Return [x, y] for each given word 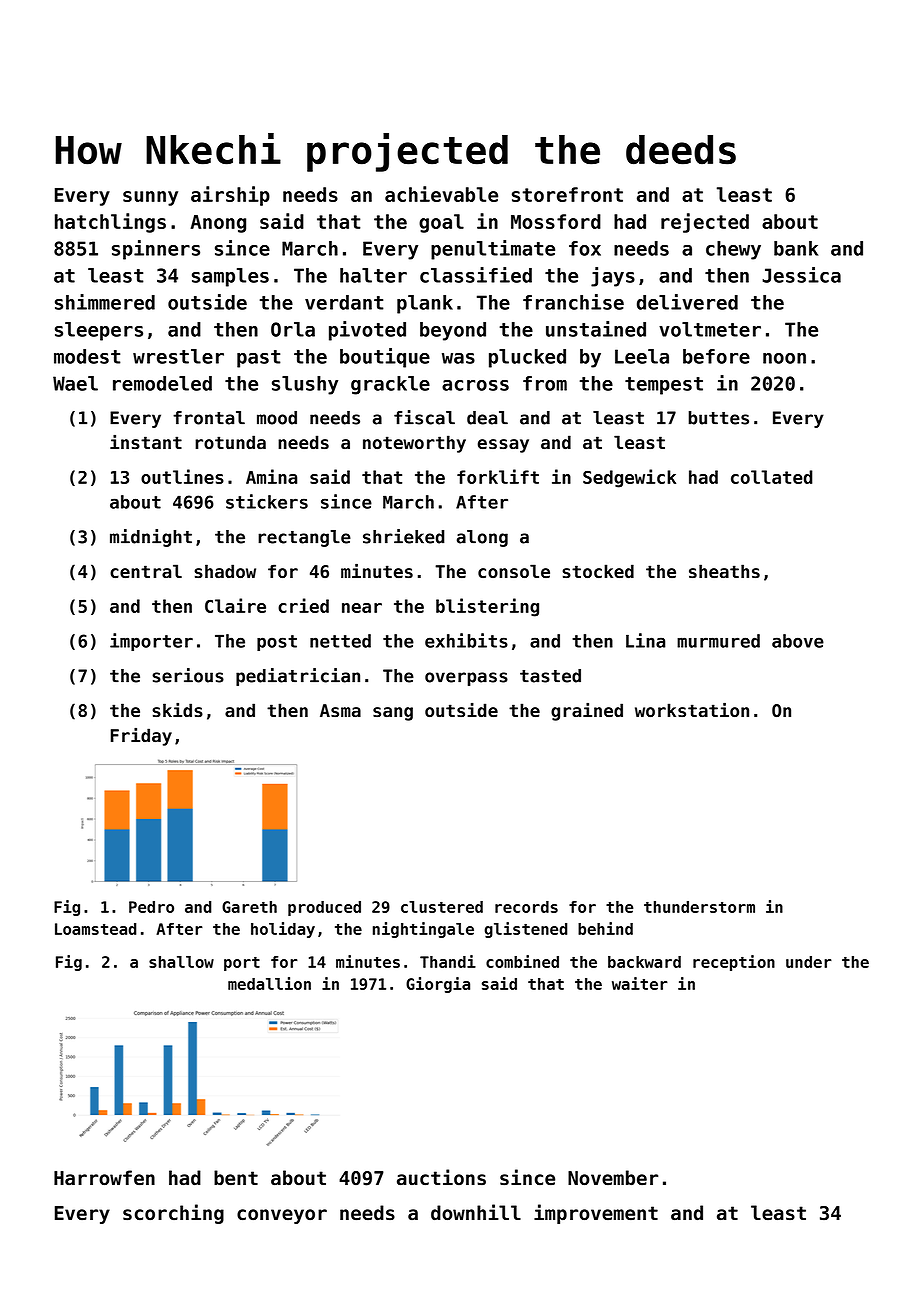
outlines [182, 476]
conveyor [282, 1216]
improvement [596, 1214]
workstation [692, 710]
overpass [466, 679]
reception [734, 963]
